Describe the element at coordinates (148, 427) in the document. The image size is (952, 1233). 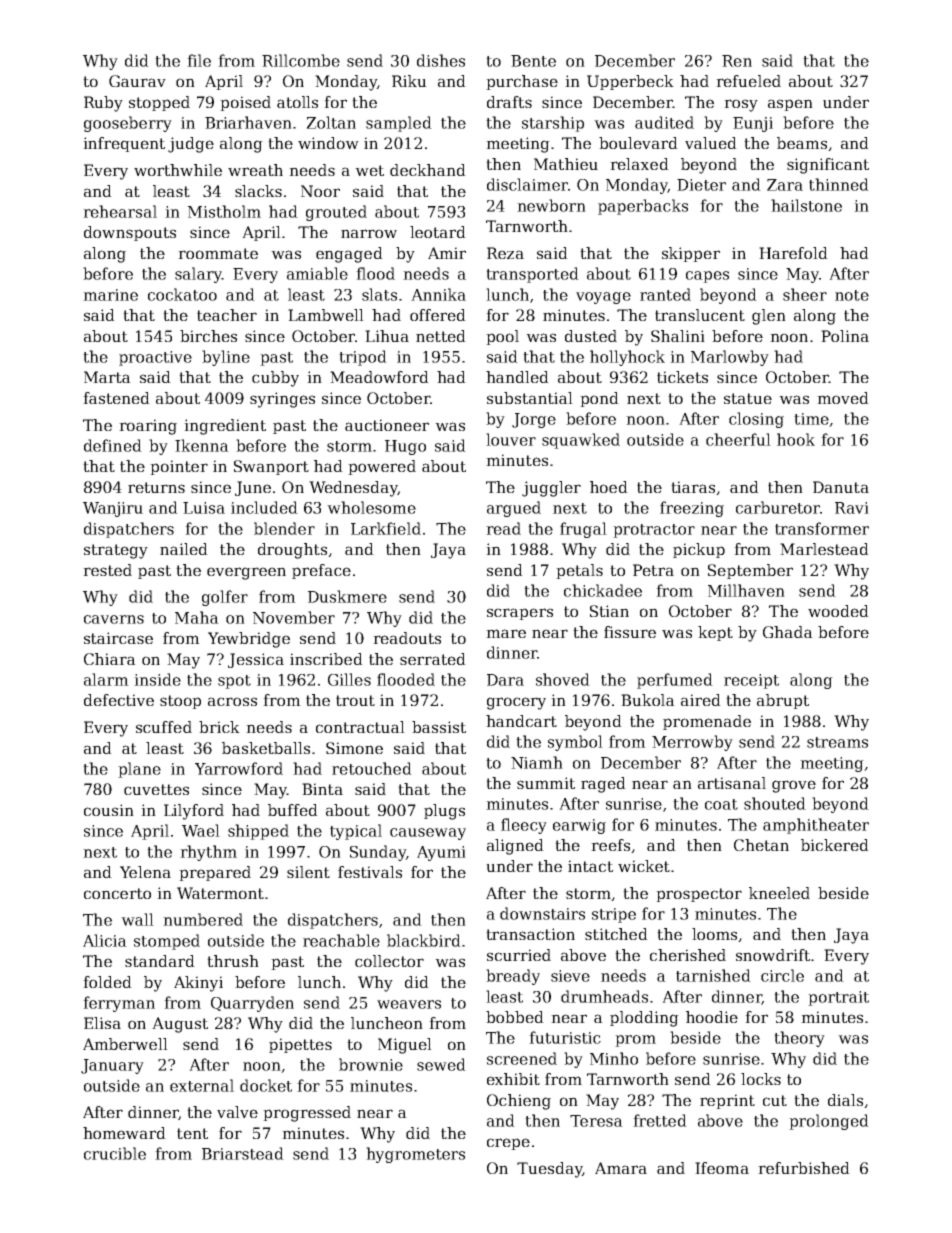
I see `roaring` at that location.
